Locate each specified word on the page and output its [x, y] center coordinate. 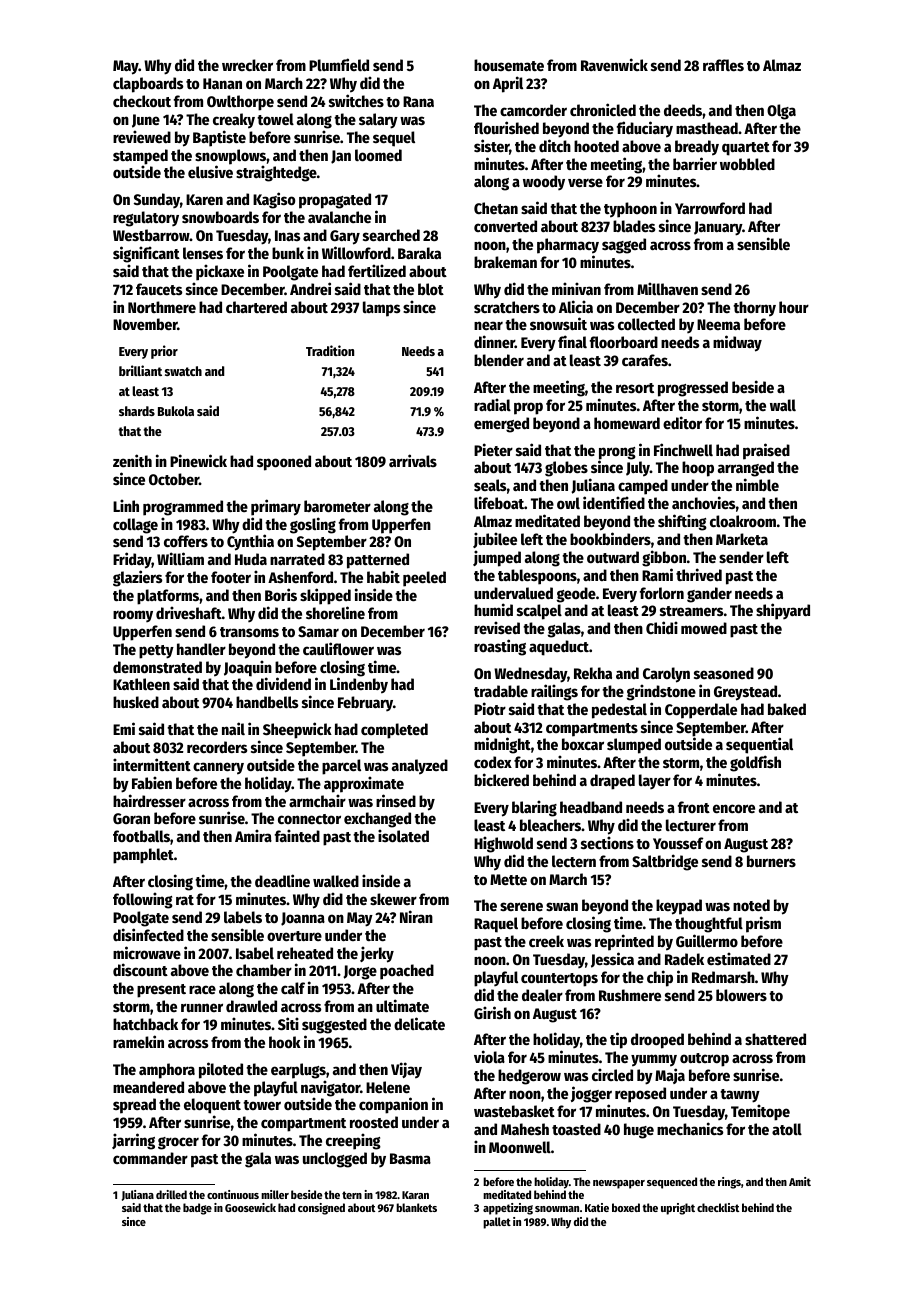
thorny [754, 309]
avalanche [339, 217]
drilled [171, 1194]
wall [783, 405]
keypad [679, 907]
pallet [497, 1223]
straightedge [276, 174]
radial [492, 404]
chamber [264, 970]
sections [607, 842]
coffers [186, 541]
